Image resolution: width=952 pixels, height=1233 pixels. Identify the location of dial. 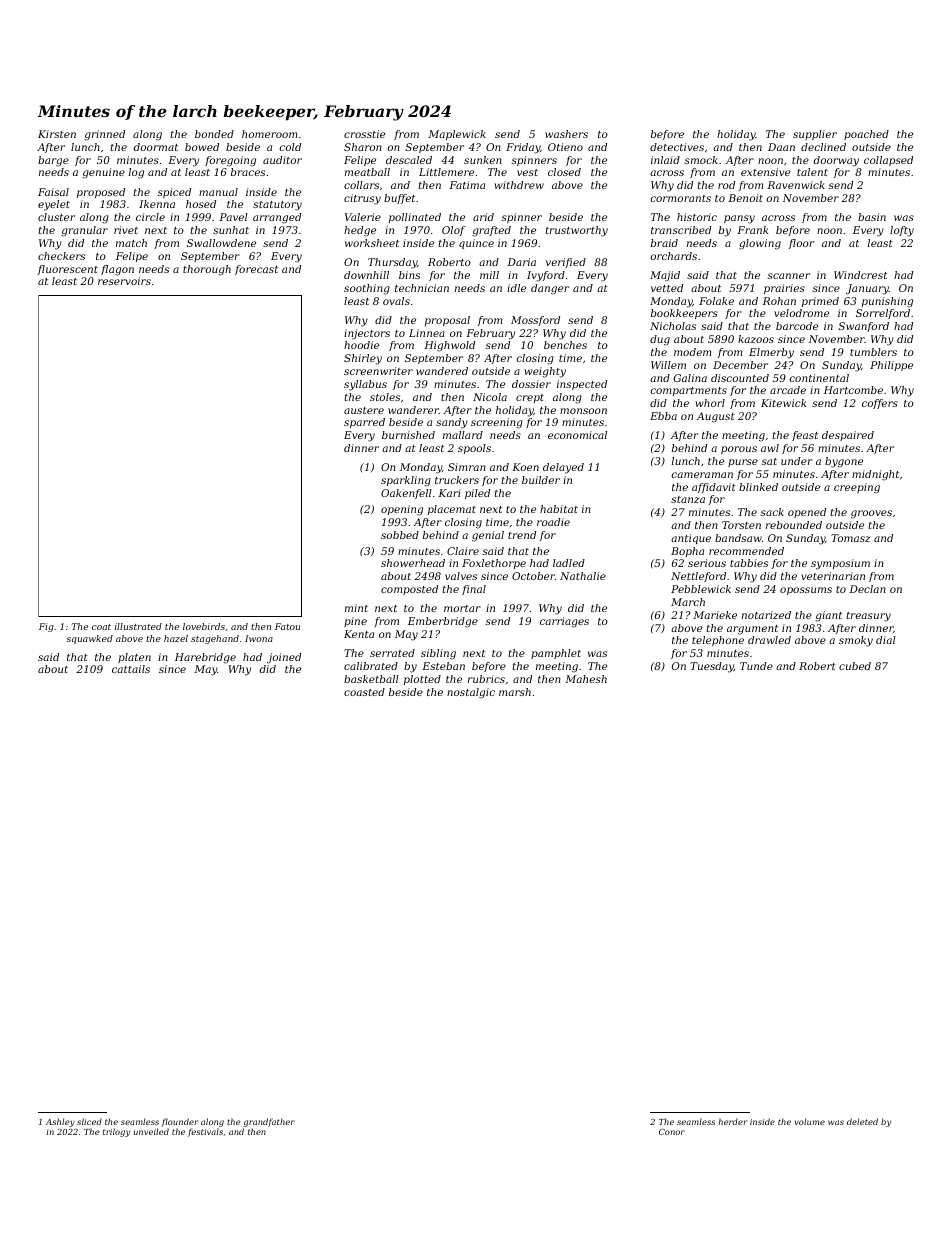
(886, 640).
